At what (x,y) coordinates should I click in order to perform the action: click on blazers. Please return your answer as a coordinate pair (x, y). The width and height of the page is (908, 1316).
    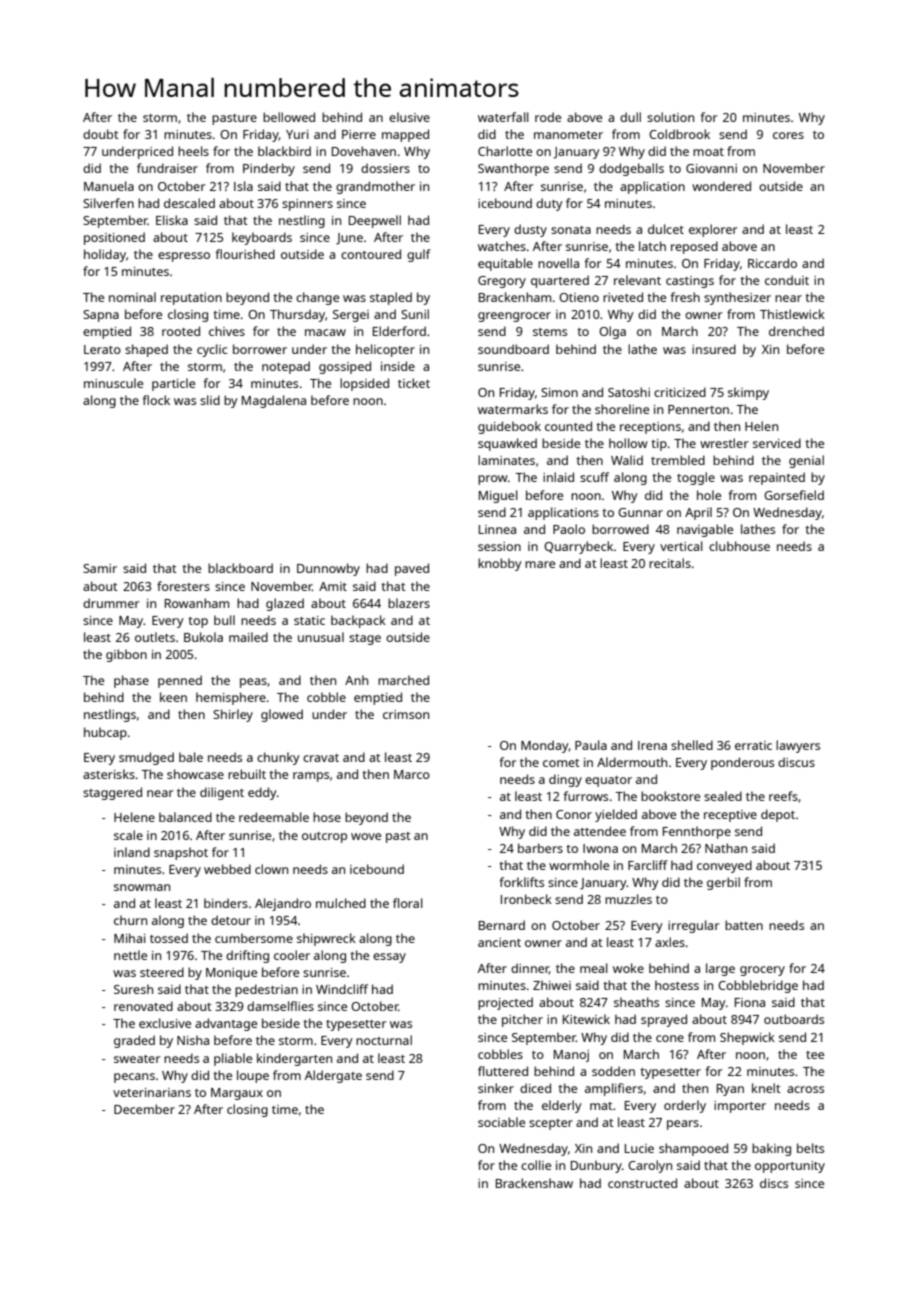
    Looking at the image, I should click on (409, 603).
